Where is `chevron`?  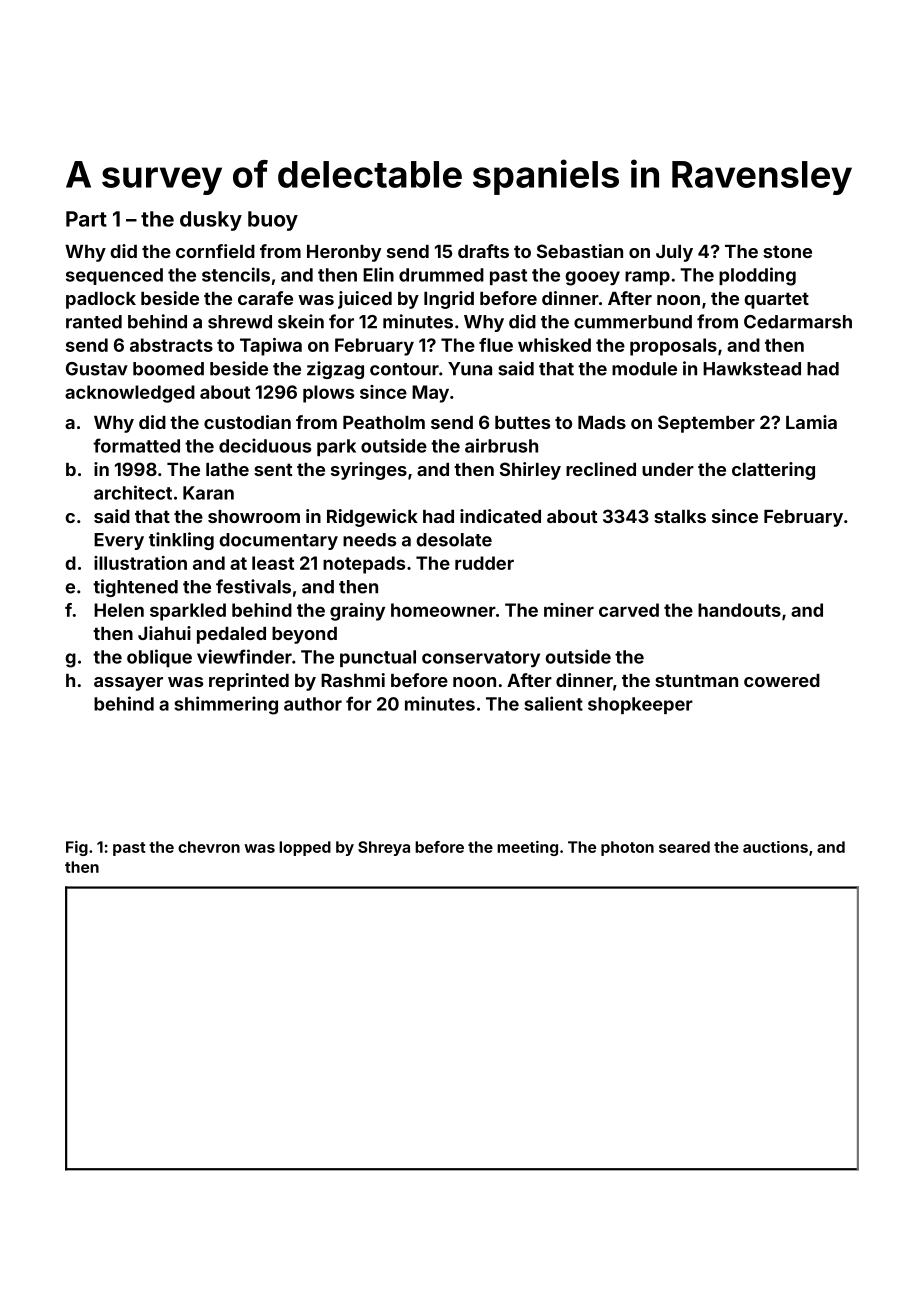
chevron is located at coordinates (209, 847).
